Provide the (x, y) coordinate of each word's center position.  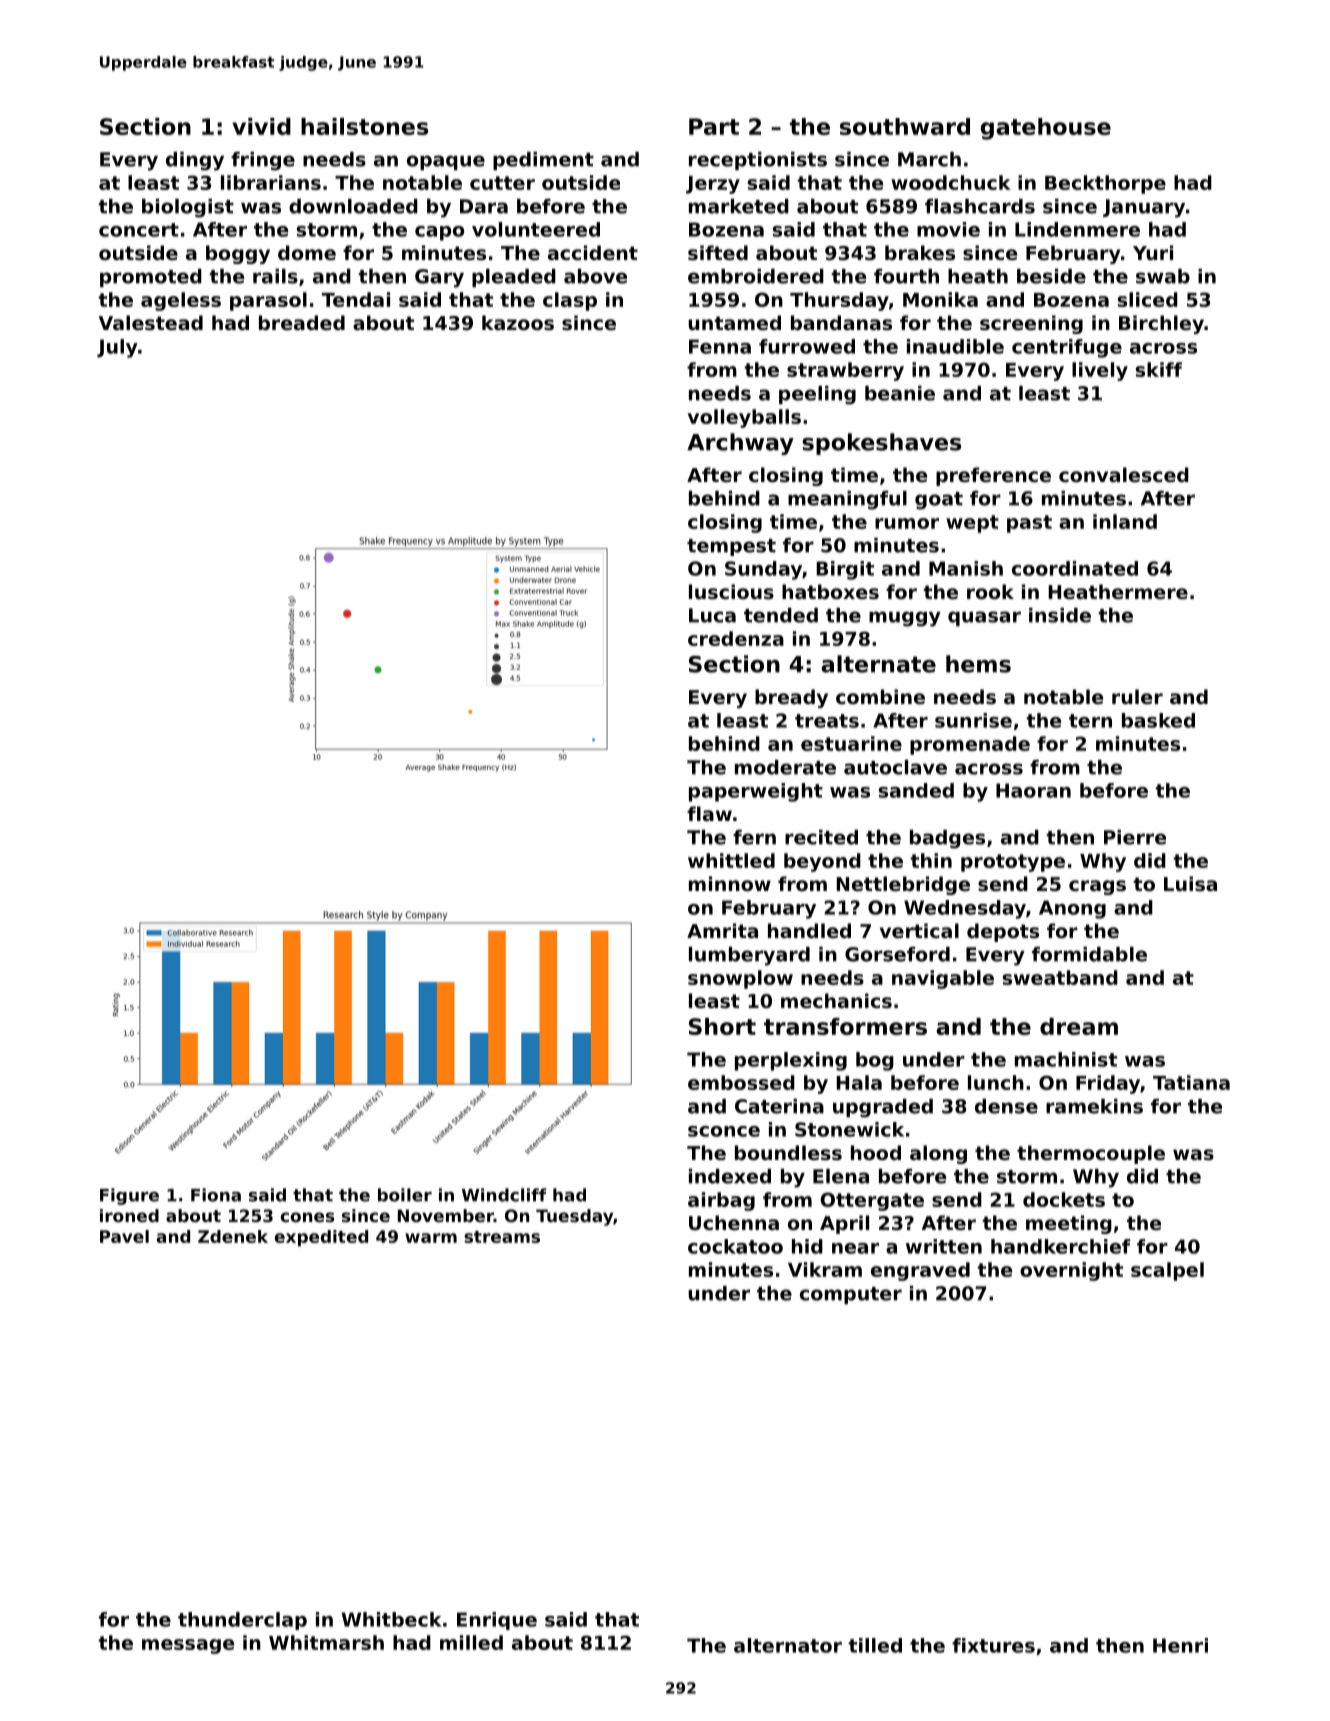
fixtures (993, 1645)
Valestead (151, 322)
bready (791, 698)
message (188, 1646)
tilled (875, 1645)
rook (990, 591)
